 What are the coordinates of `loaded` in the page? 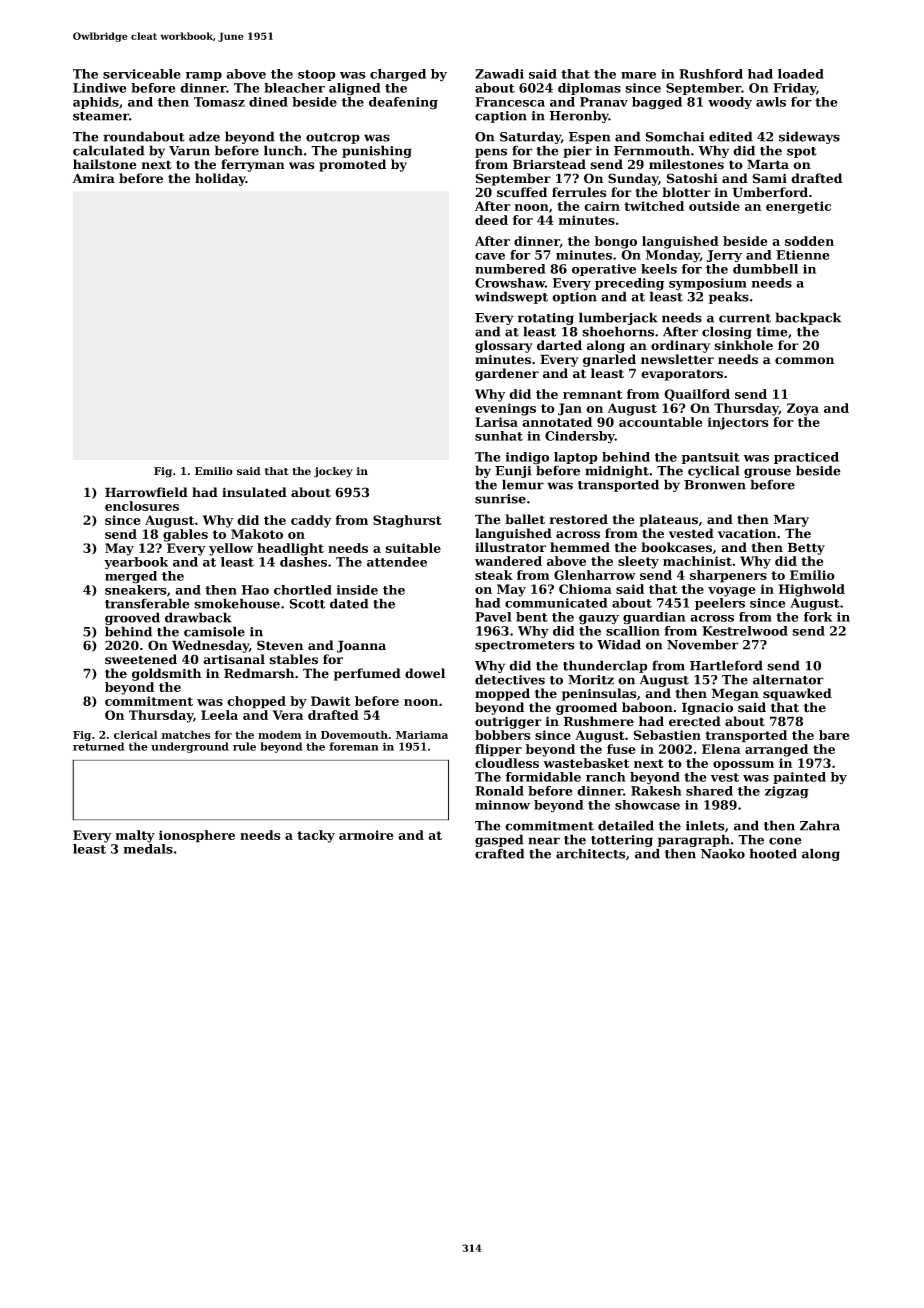 It's located at (801, 74).
